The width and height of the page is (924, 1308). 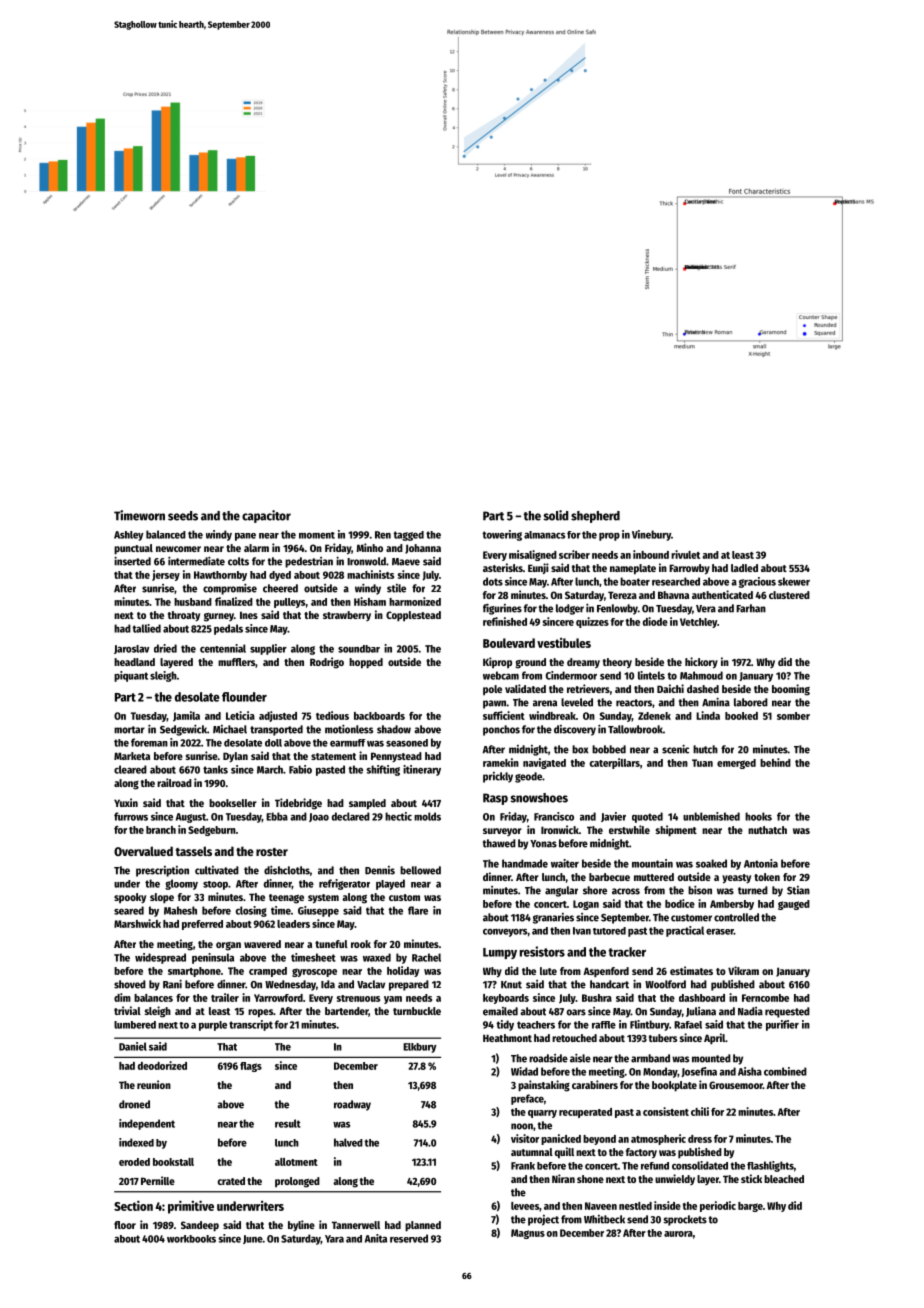 I want to click on itinerary, so click(x=422, y=770).
